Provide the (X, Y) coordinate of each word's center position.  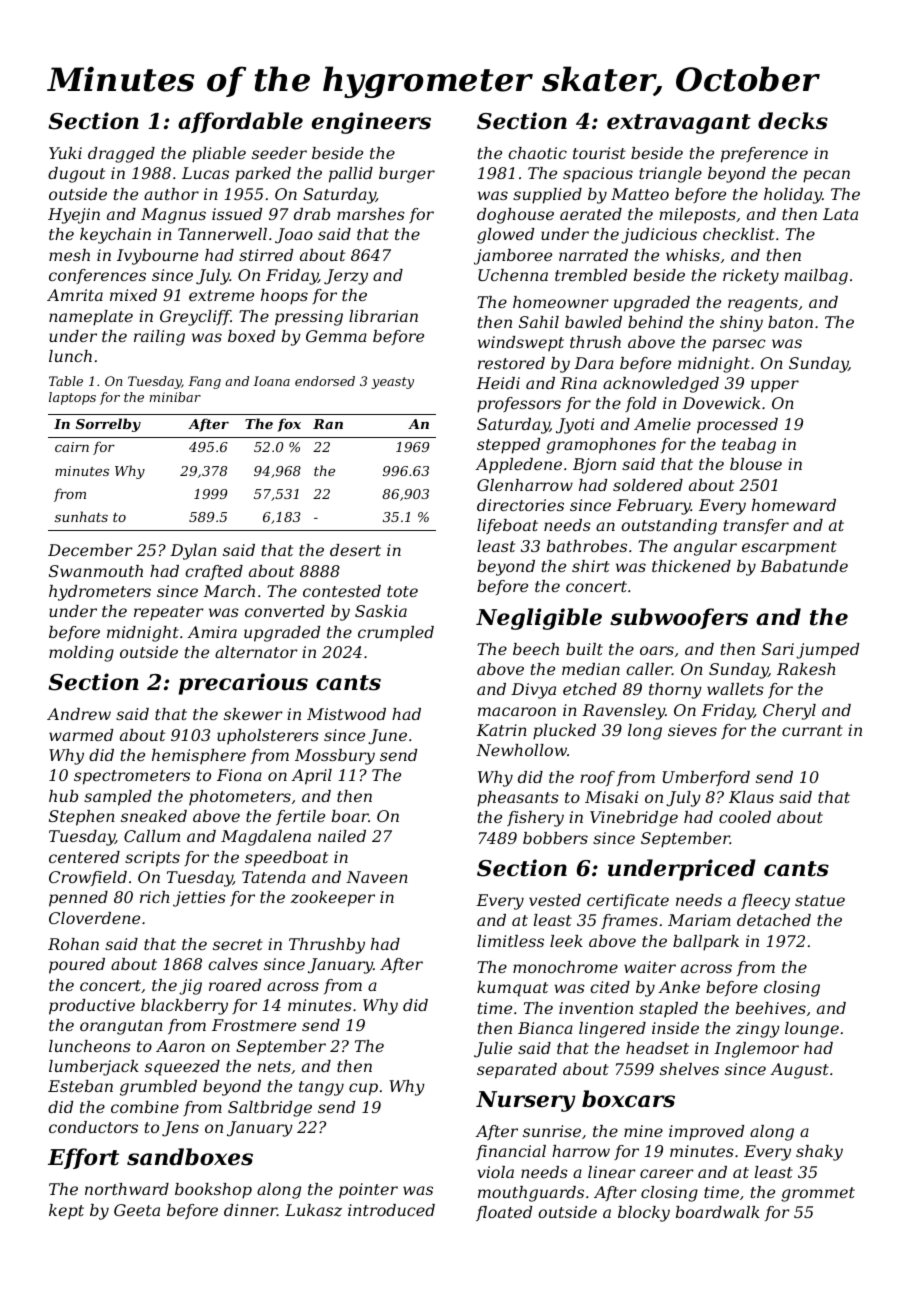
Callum (152, 836)
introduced (391, 1210)
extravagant (679, 124)
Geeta (137, 1210)
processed (737, 426)
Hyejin (74, 216)
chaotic (537, 153)
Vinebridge (634, 819)
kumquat (512, 989)
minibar (175, 397)
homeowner (561, 302)
